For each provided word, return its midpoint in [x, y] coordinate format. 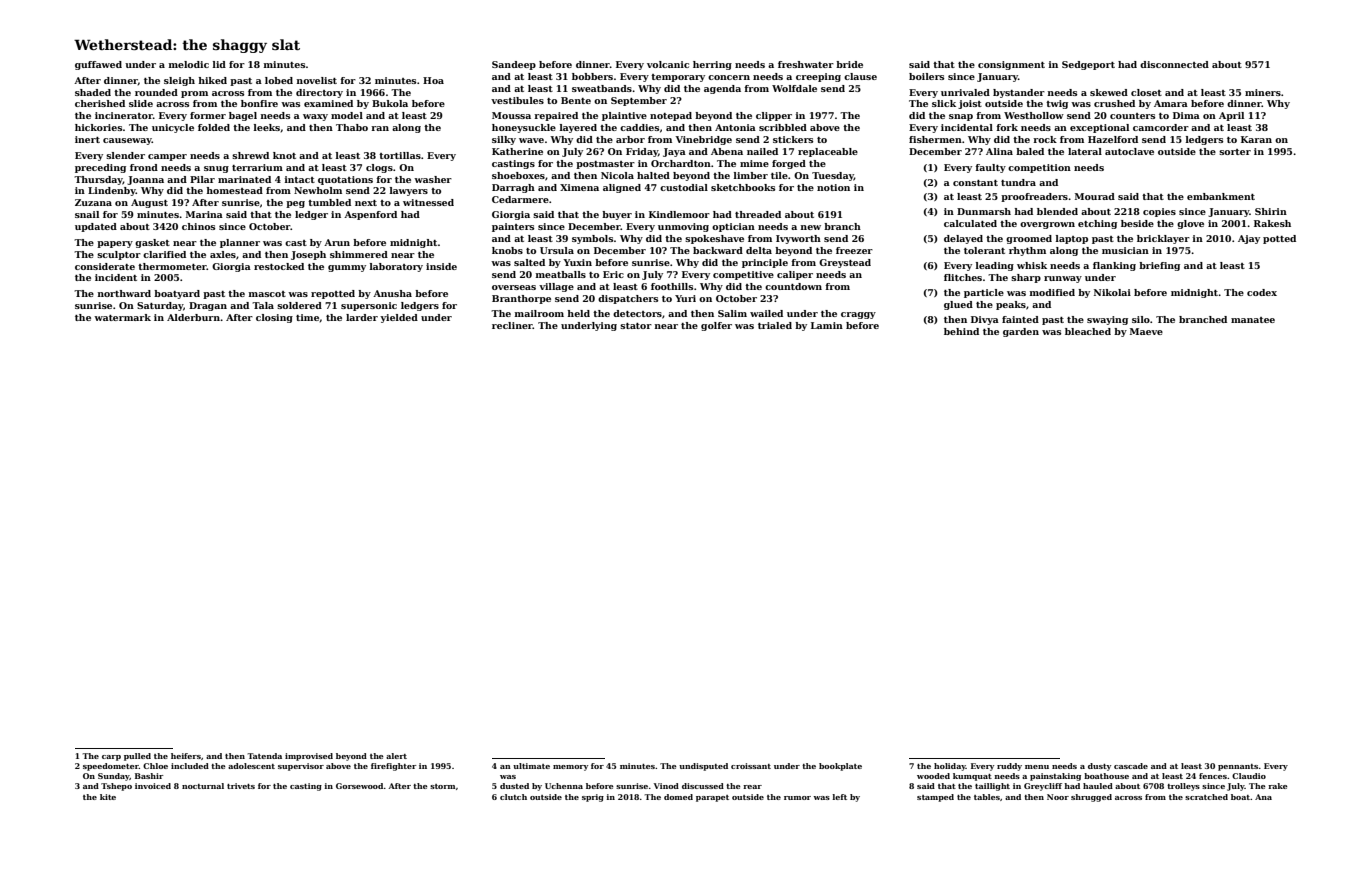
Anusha [392, 293]
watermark [122, 317]
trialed [775, 325]
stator [636, 326]
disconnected [1174, 64]
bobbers [592, 76]
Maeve [1146, 331]
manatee [1253, 320]
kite [108, 797]
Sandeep [514, 65]
